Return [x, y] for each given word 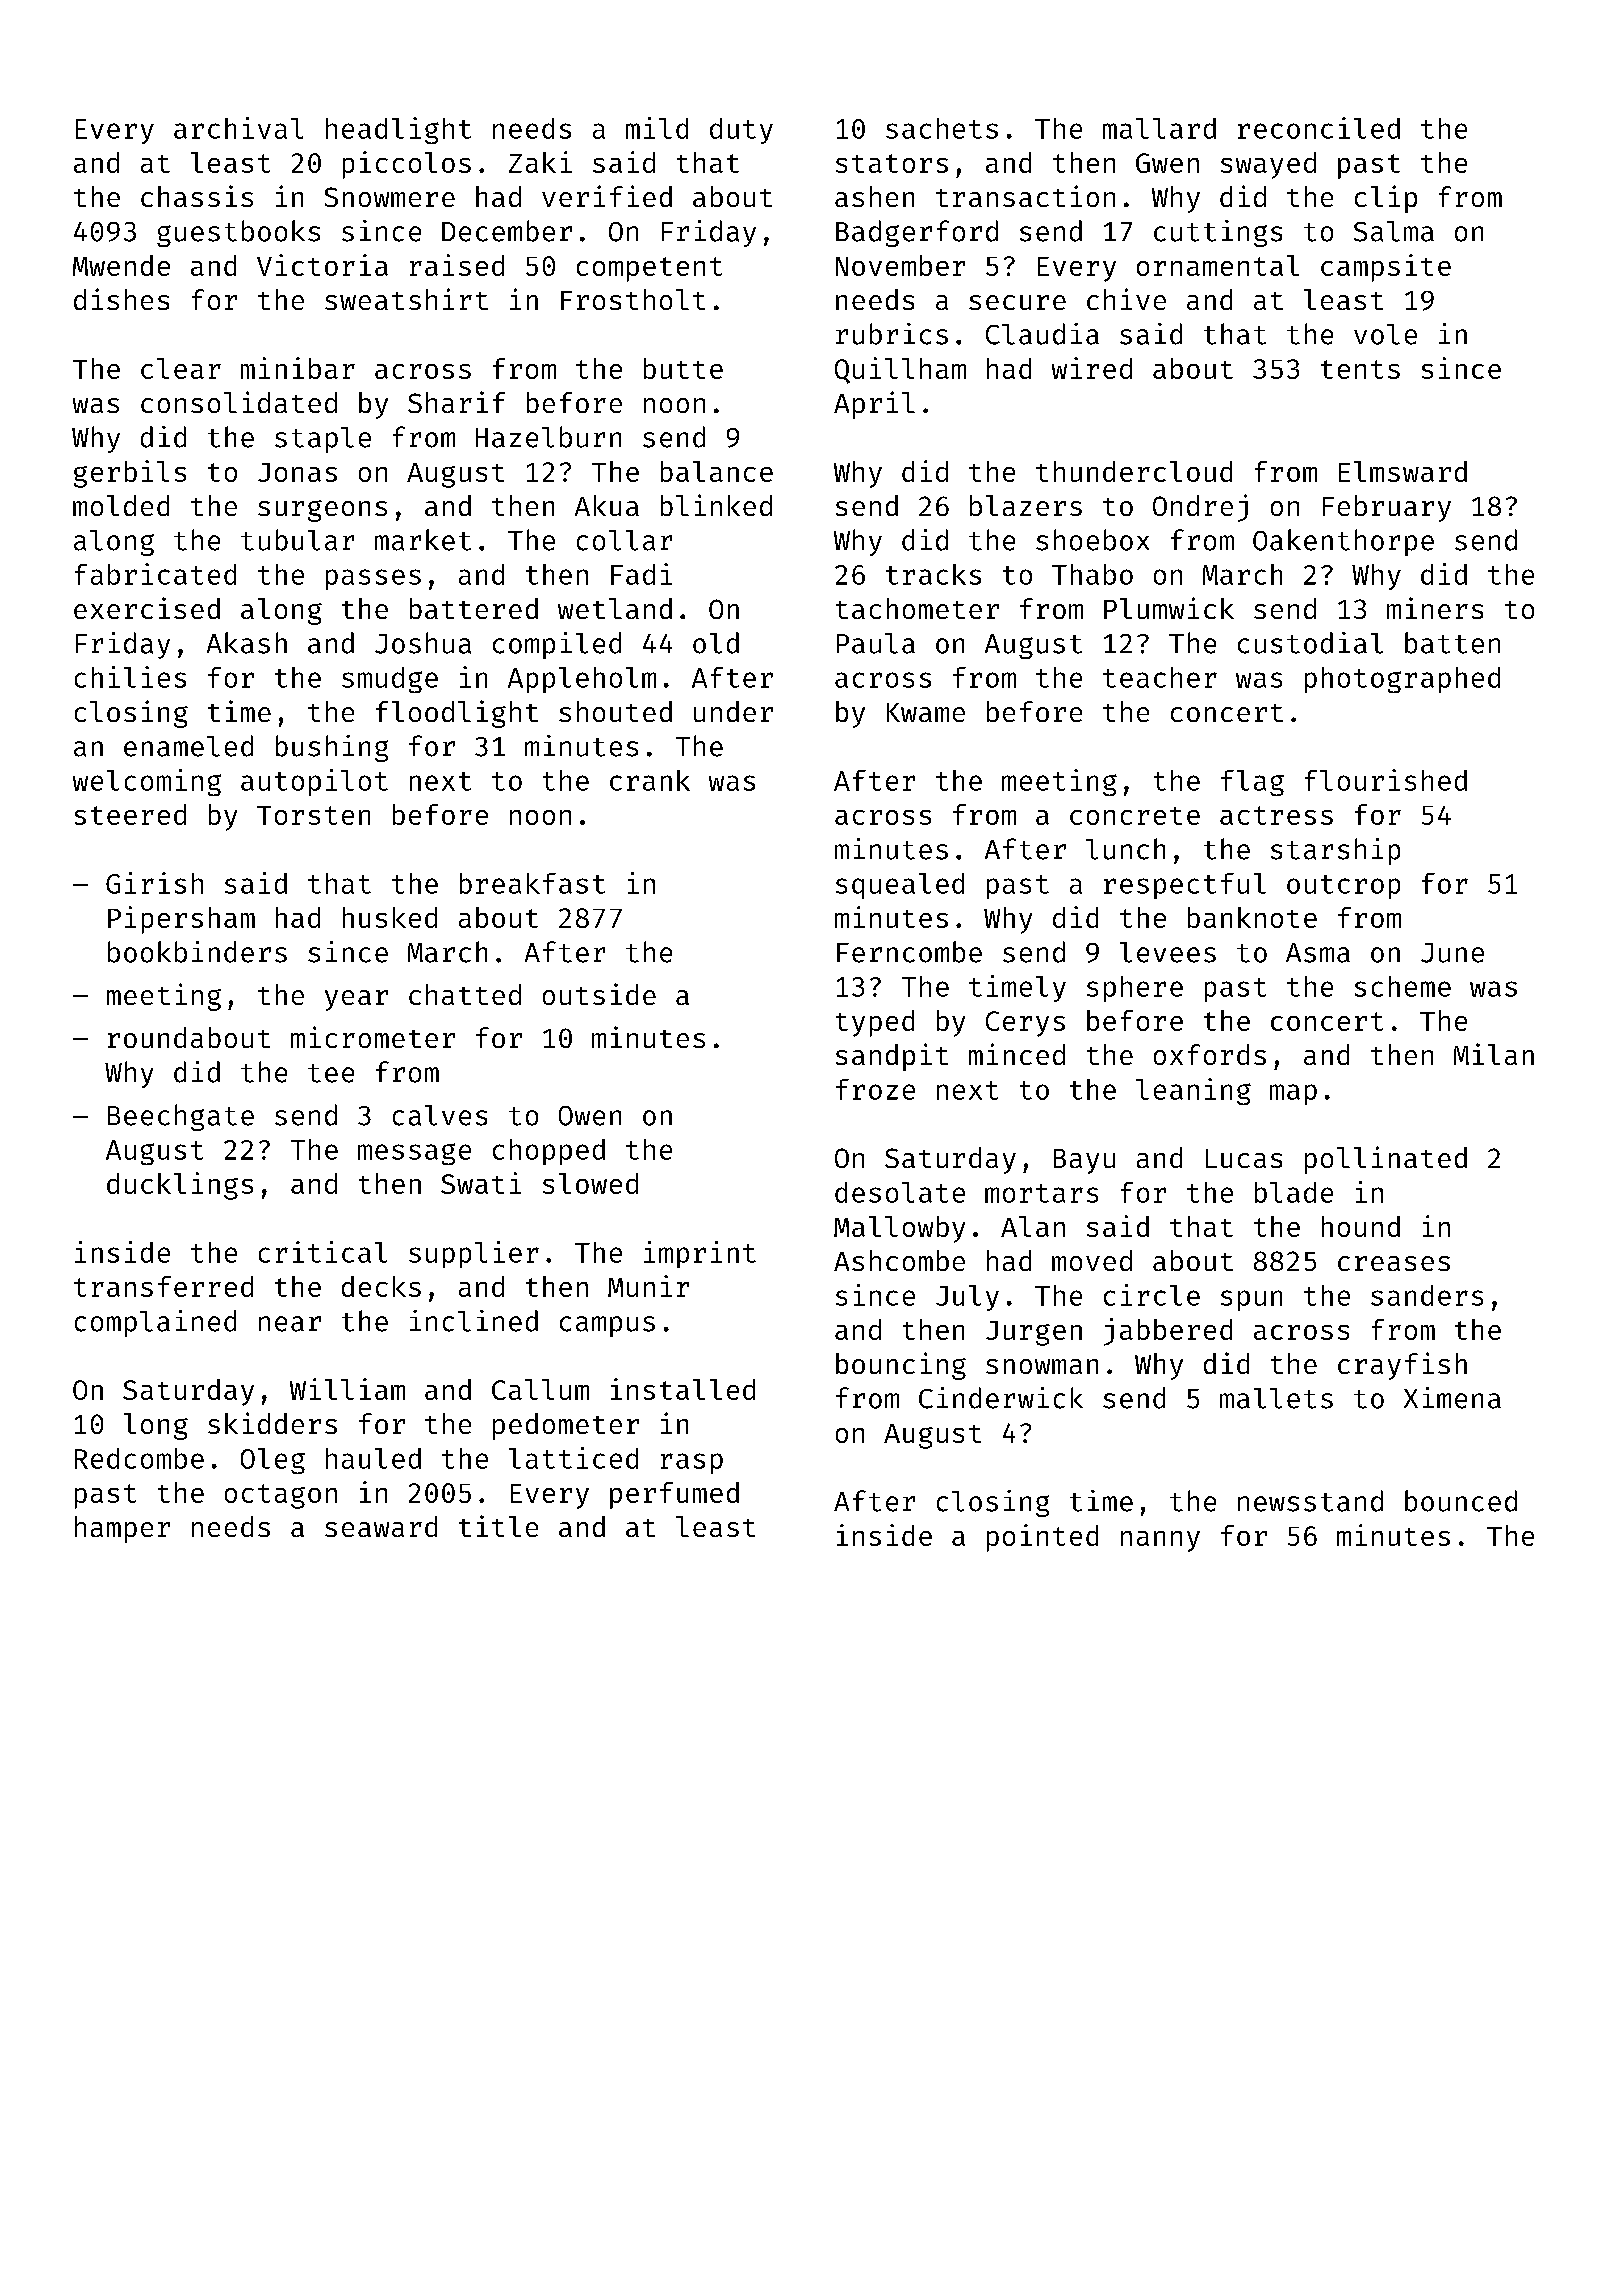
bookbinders [197, 952]
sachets [942, 128]
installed [683, 1389]
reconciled [1319, 128]
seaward [381, 1526]
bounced [1461, 1501]
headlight [398, 130]
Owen [590, 1116]
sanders [1427, 1295]
